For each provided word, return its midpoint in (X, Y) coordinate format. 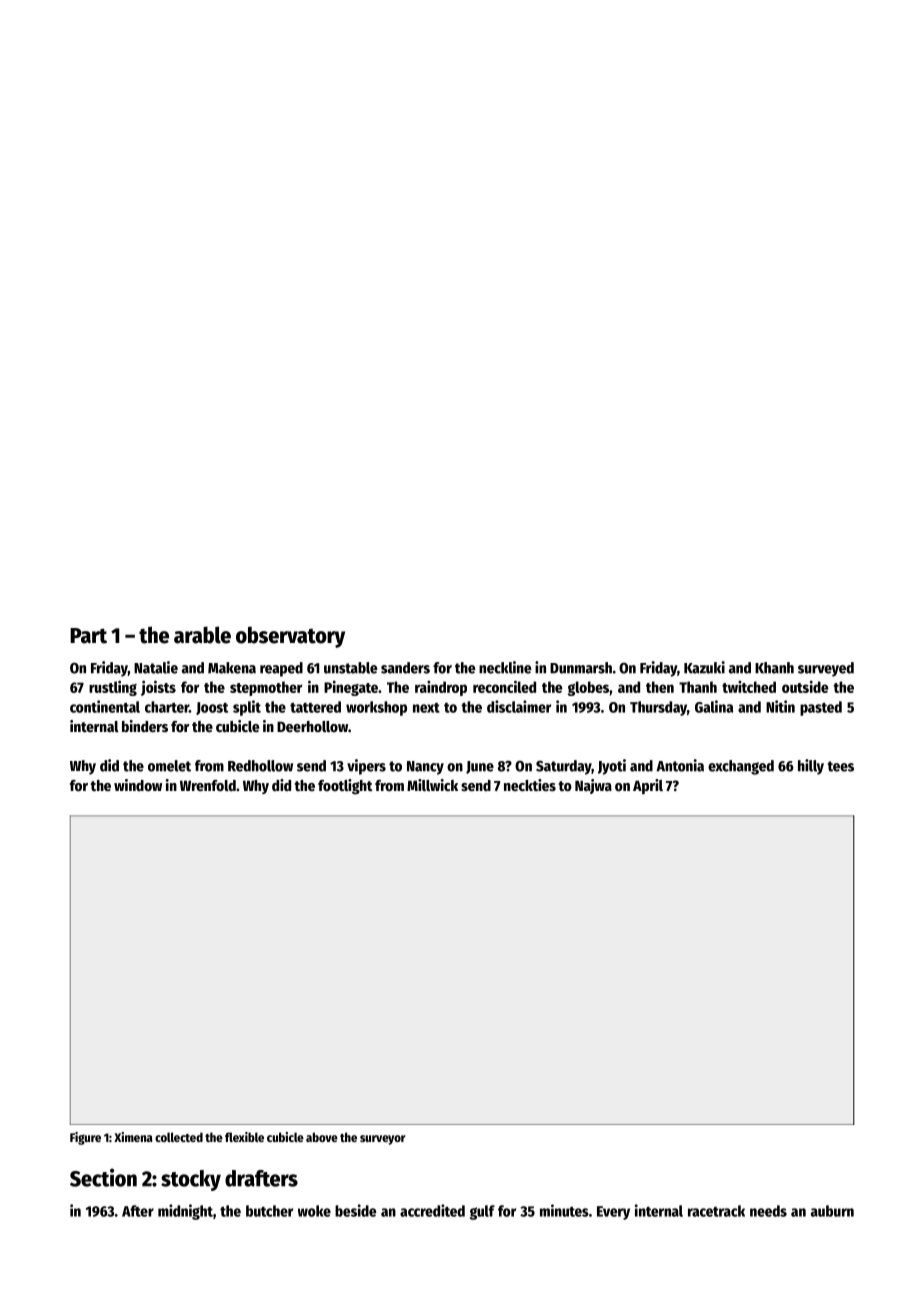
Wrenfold (208, 785)
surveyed (826, 669)
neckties (530, 785)
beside (356, 1210)
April (648, 786)
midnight (185, 1212)
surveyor (383, 1140)
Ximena (133, 1137)
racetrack (716, 1211)
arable (202, 635)
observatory (290, 637)
